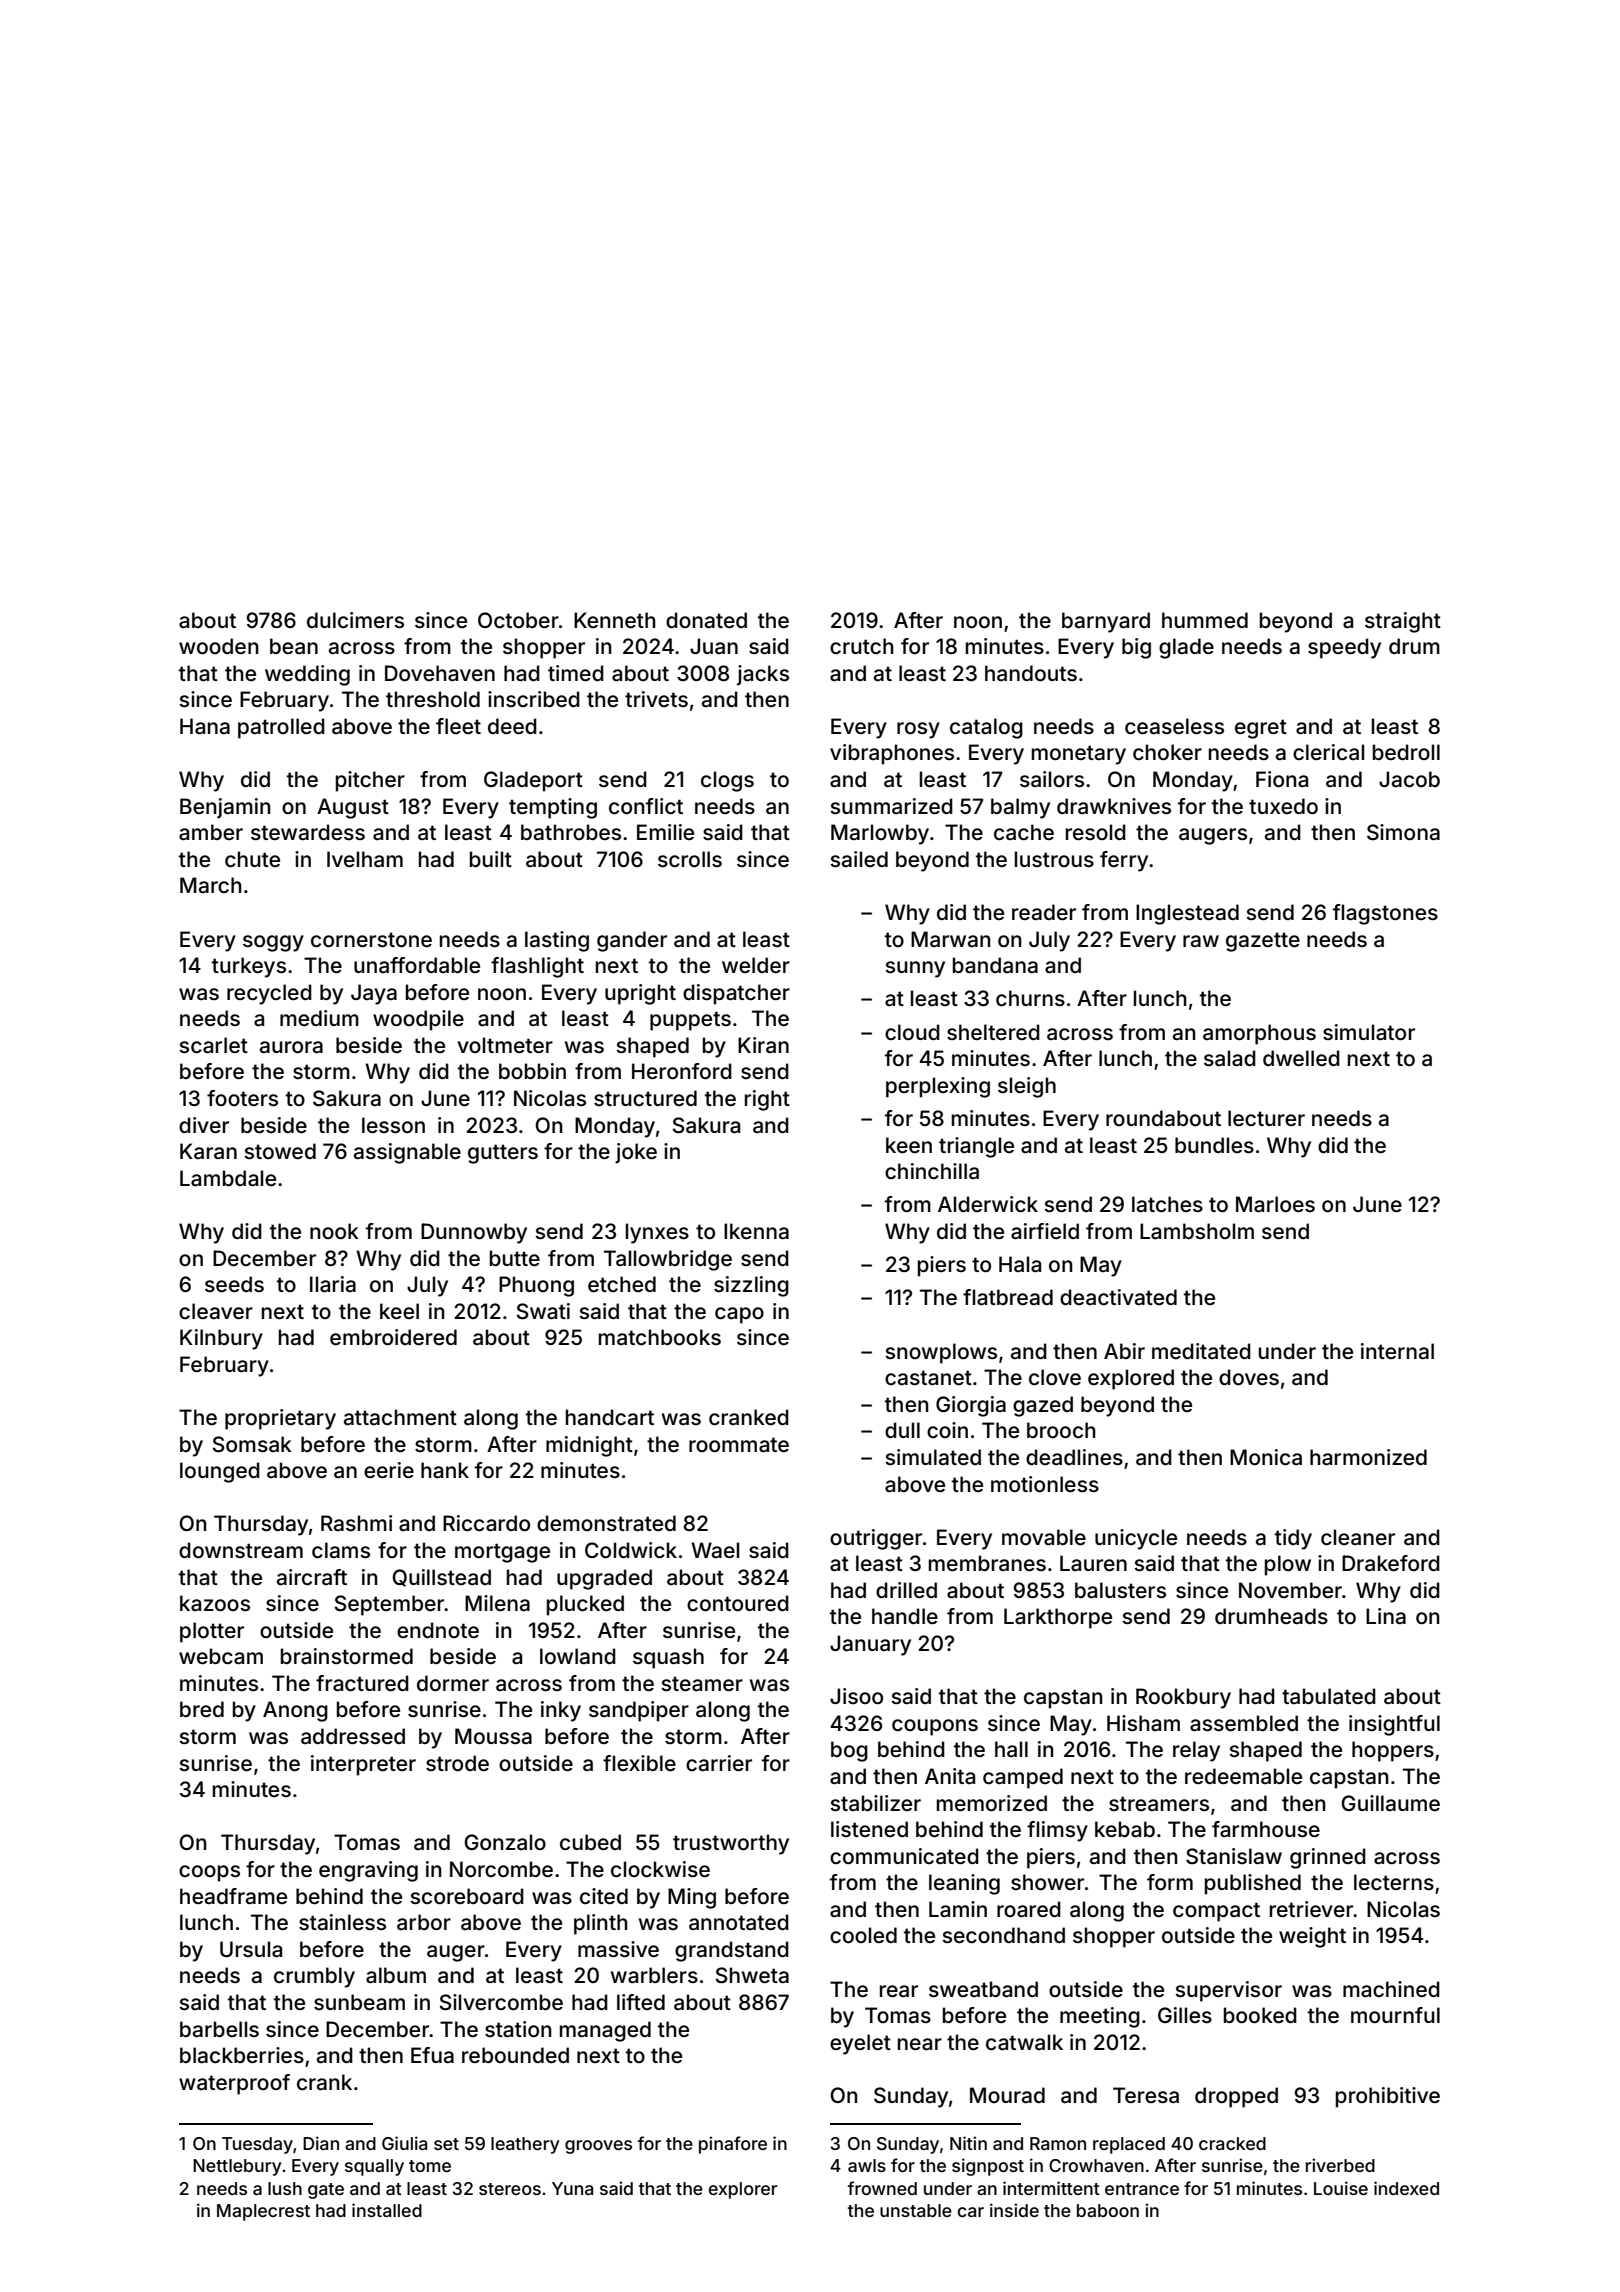  Describe the element at coordinates (899, 1991) in the screenshot. I see `rear` at that location.
